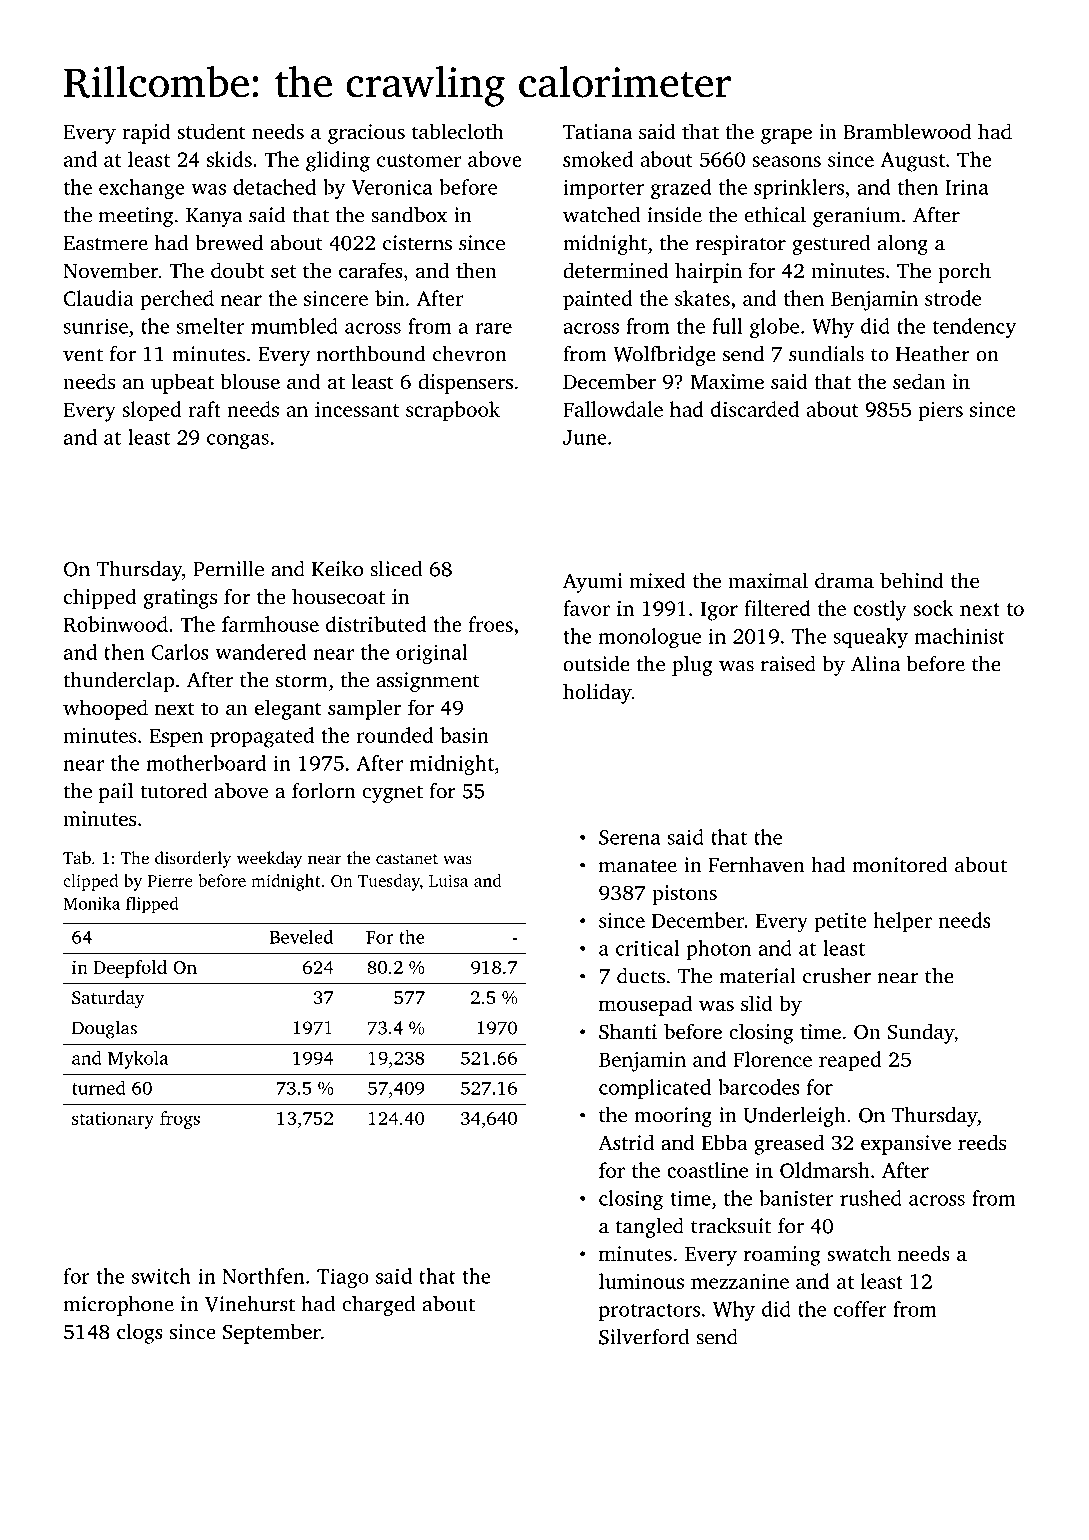 This screenshot has width=1089, height=1540. Describe the element at coordinates (161, 1276) in the screenshot. I see `switch` at that location.
